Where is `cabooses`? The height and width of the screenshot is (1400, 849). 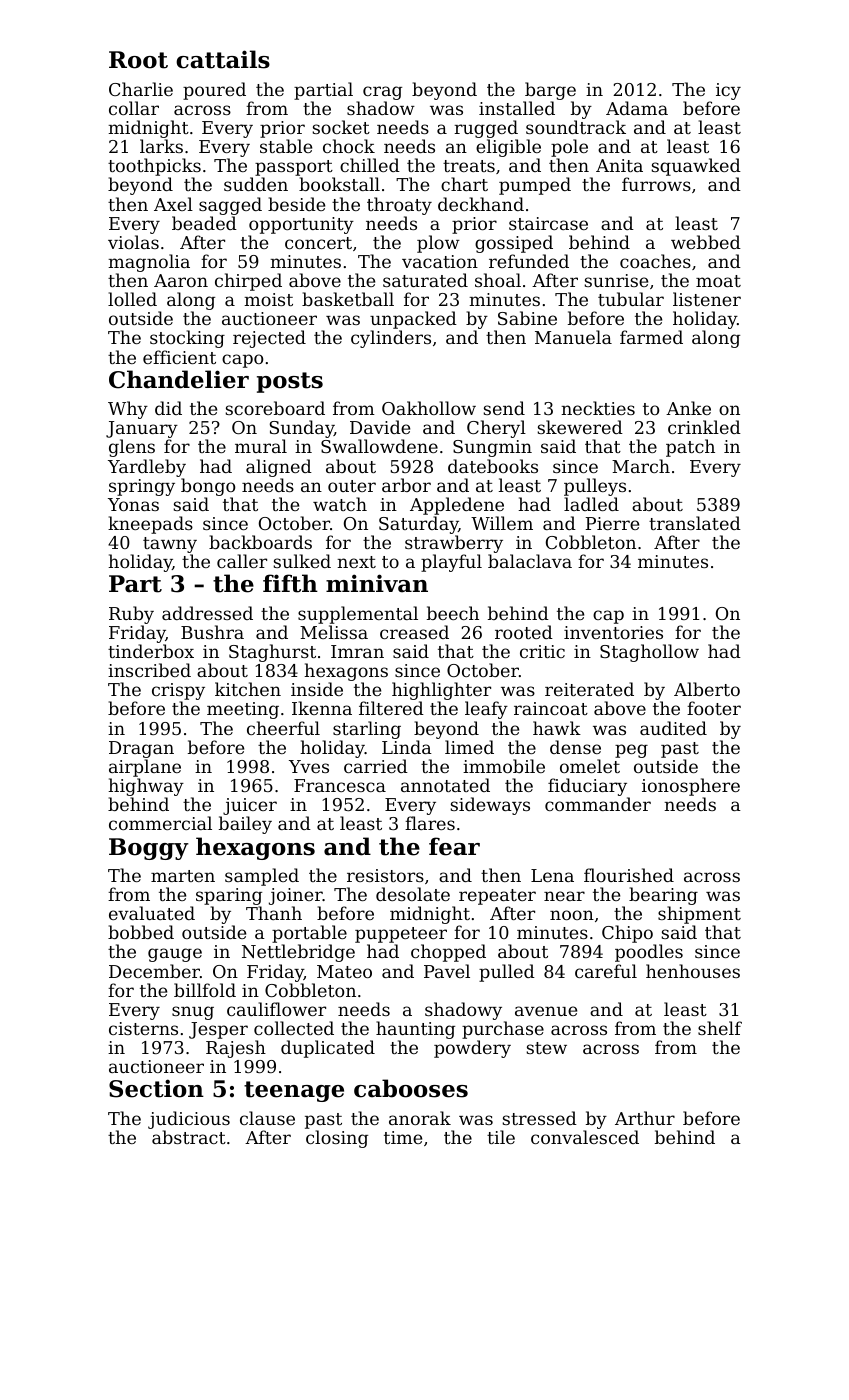 cabooses is located at coordinates (411, 1088).
